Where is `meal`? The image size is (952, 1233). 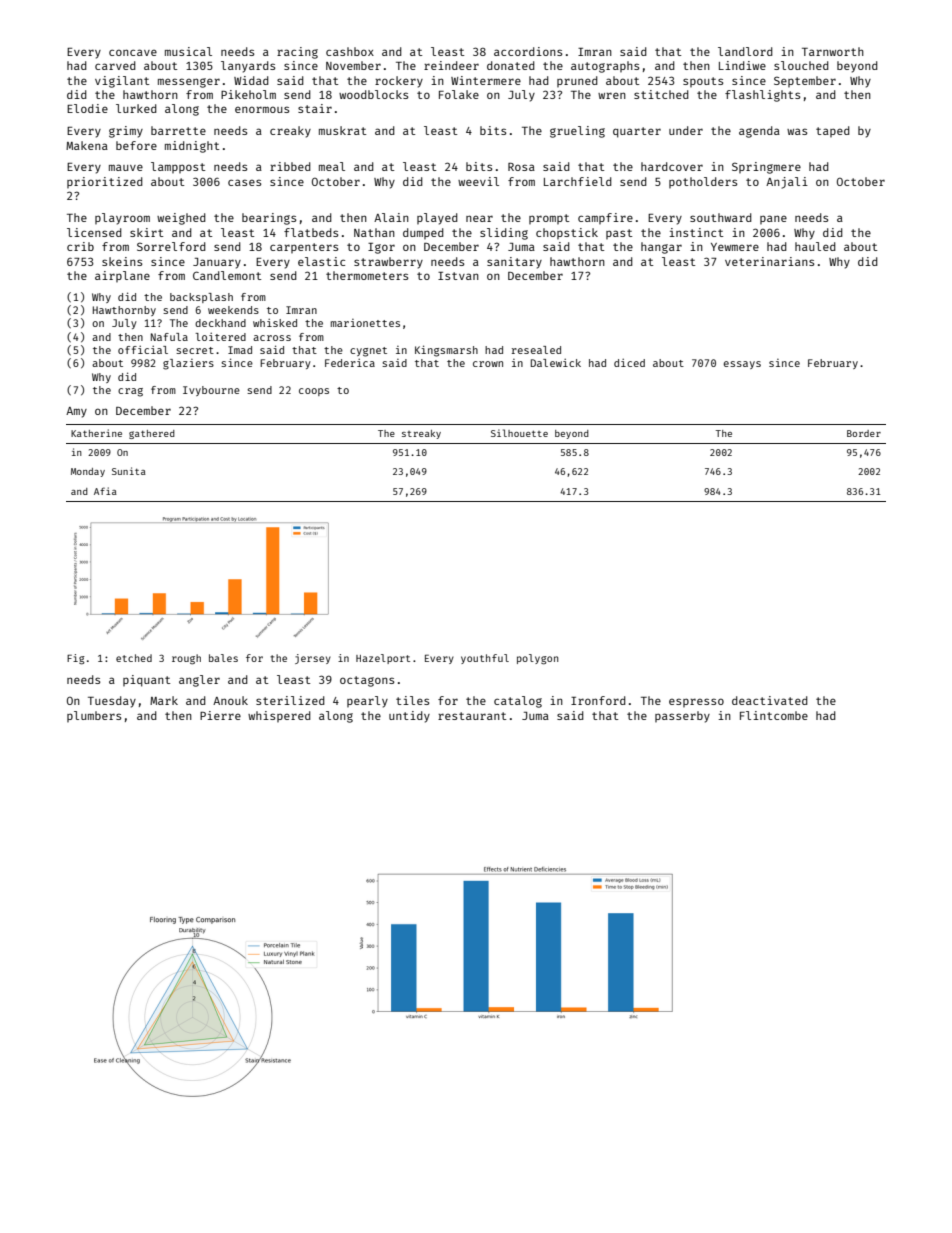
meal is located at coordinates (332, 166).
